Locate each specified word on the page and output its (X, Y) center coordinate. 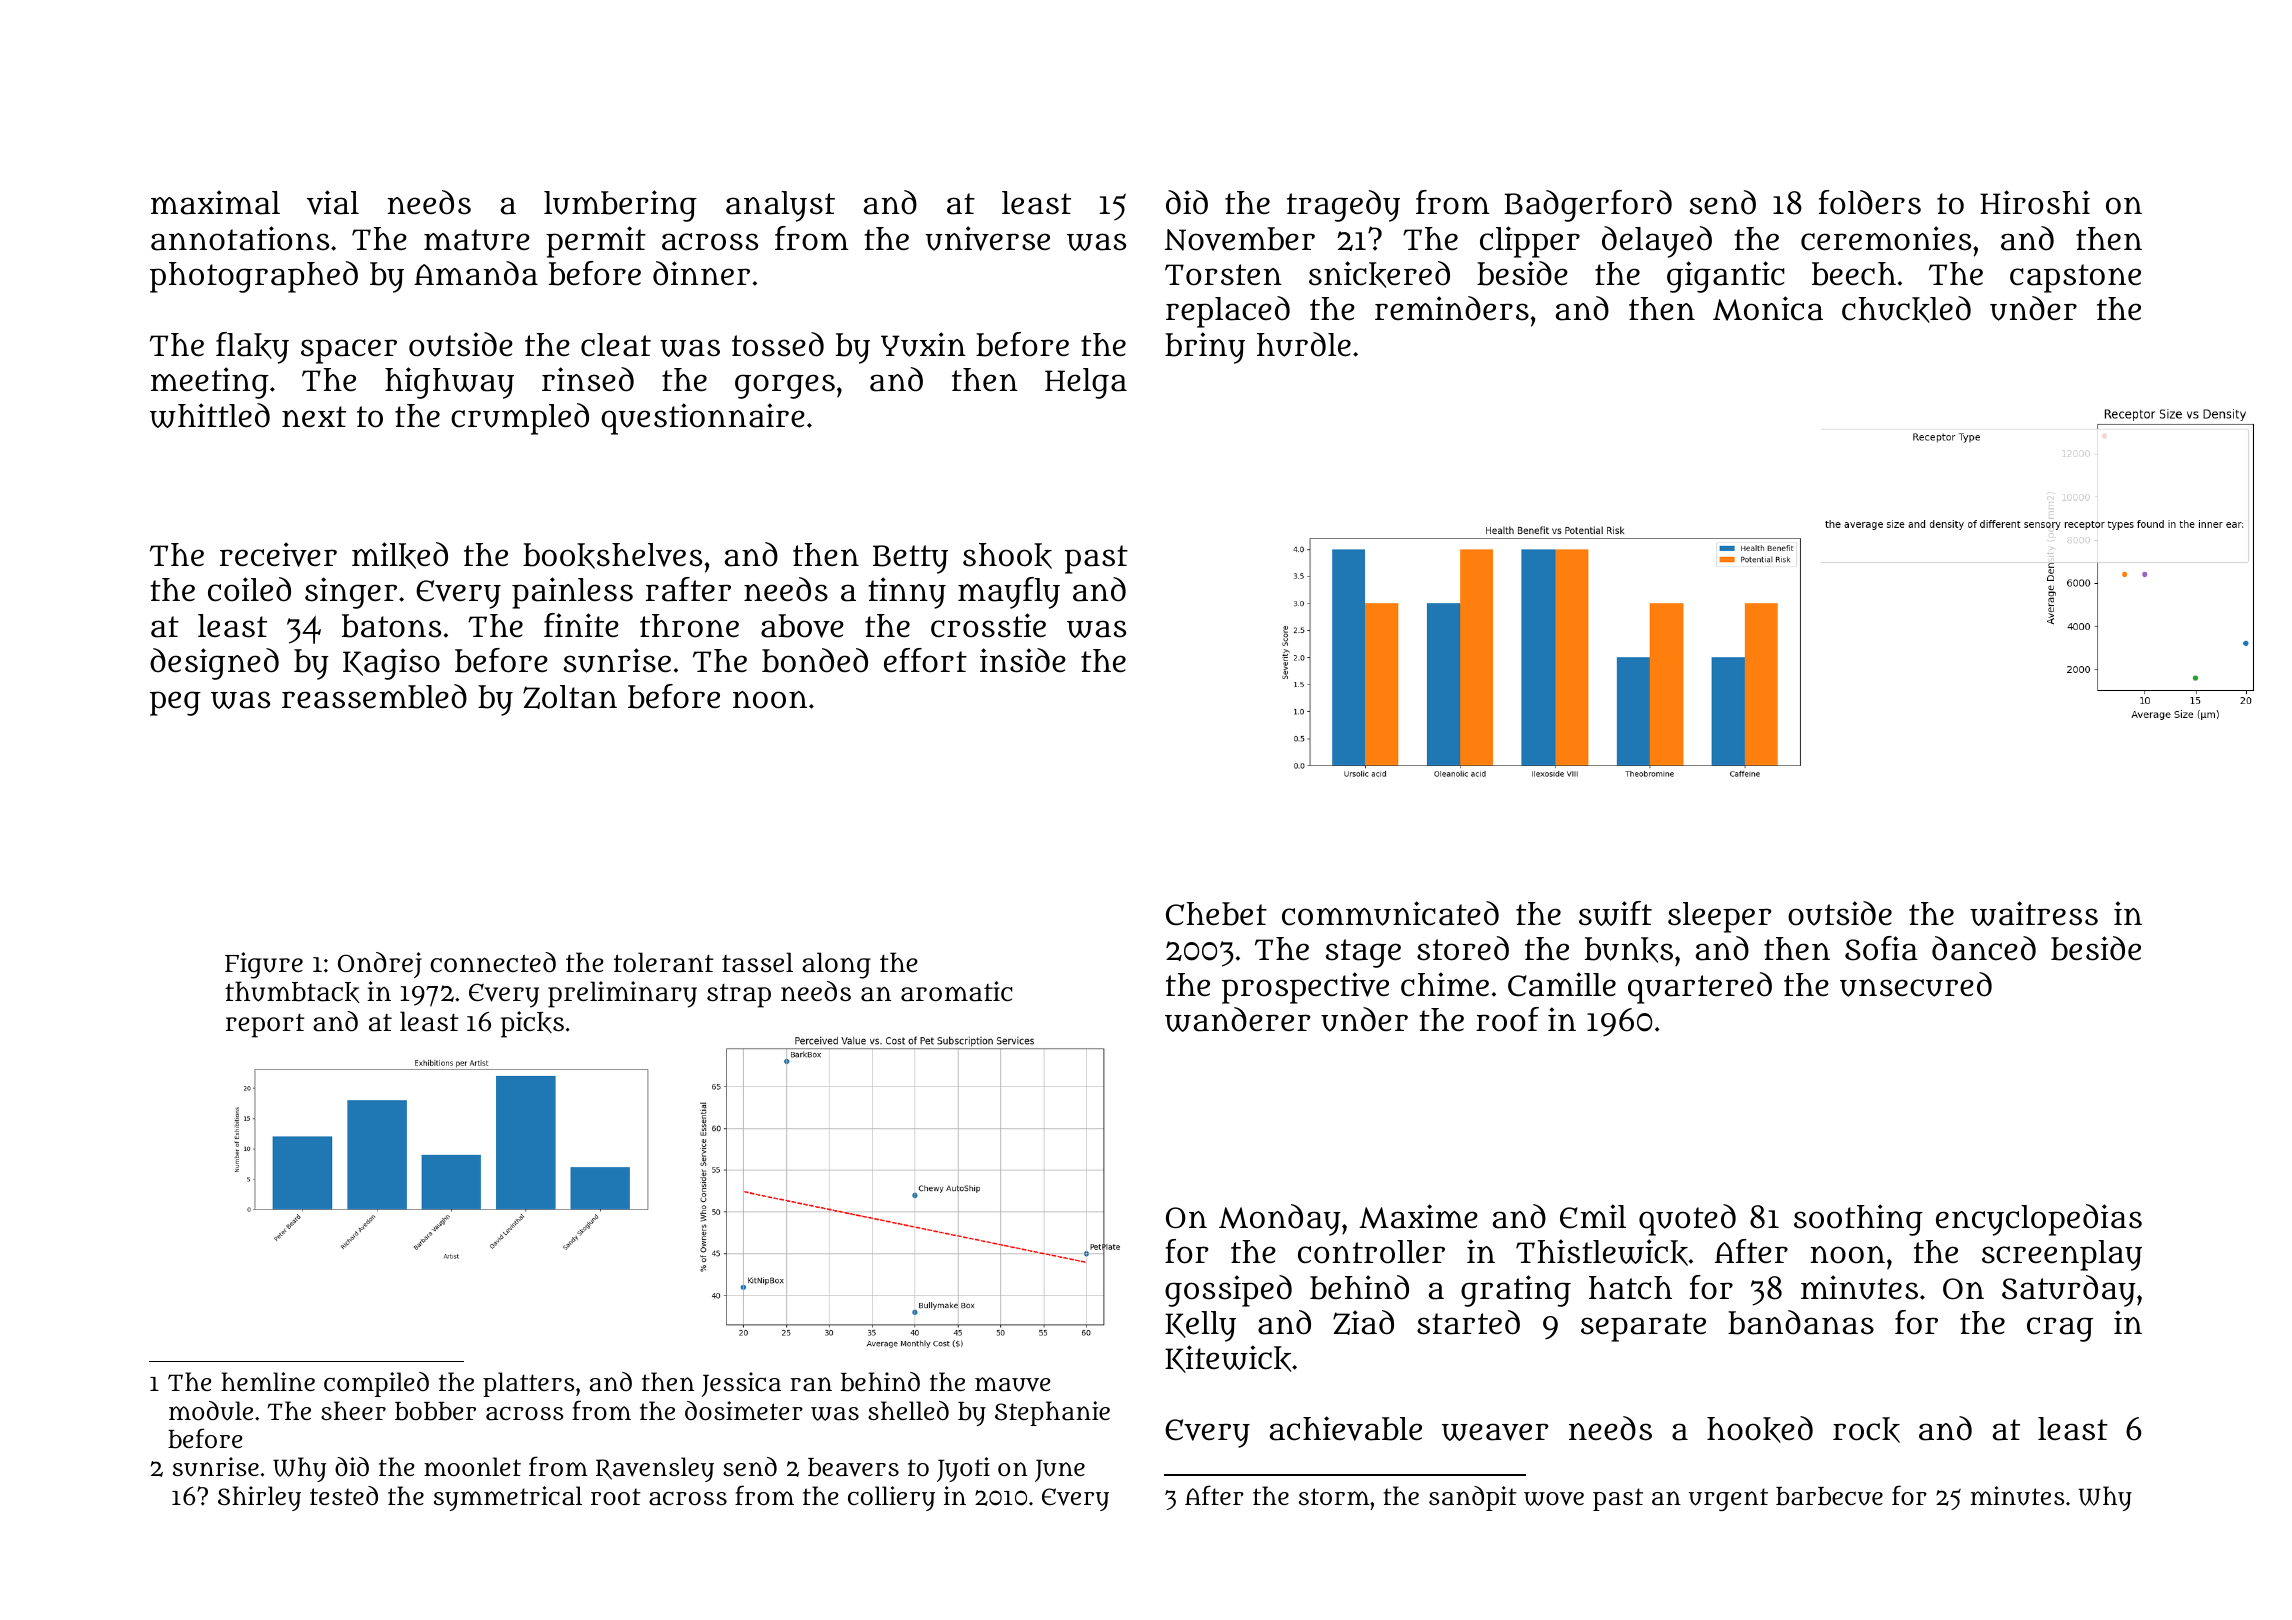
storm (1334, 1496)
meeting (210, 383)
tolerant (664, 962)
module (211, 1411)
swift (1615, 913)
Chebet (1216, 914)
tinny (907, 593)
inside (1023, 660)
